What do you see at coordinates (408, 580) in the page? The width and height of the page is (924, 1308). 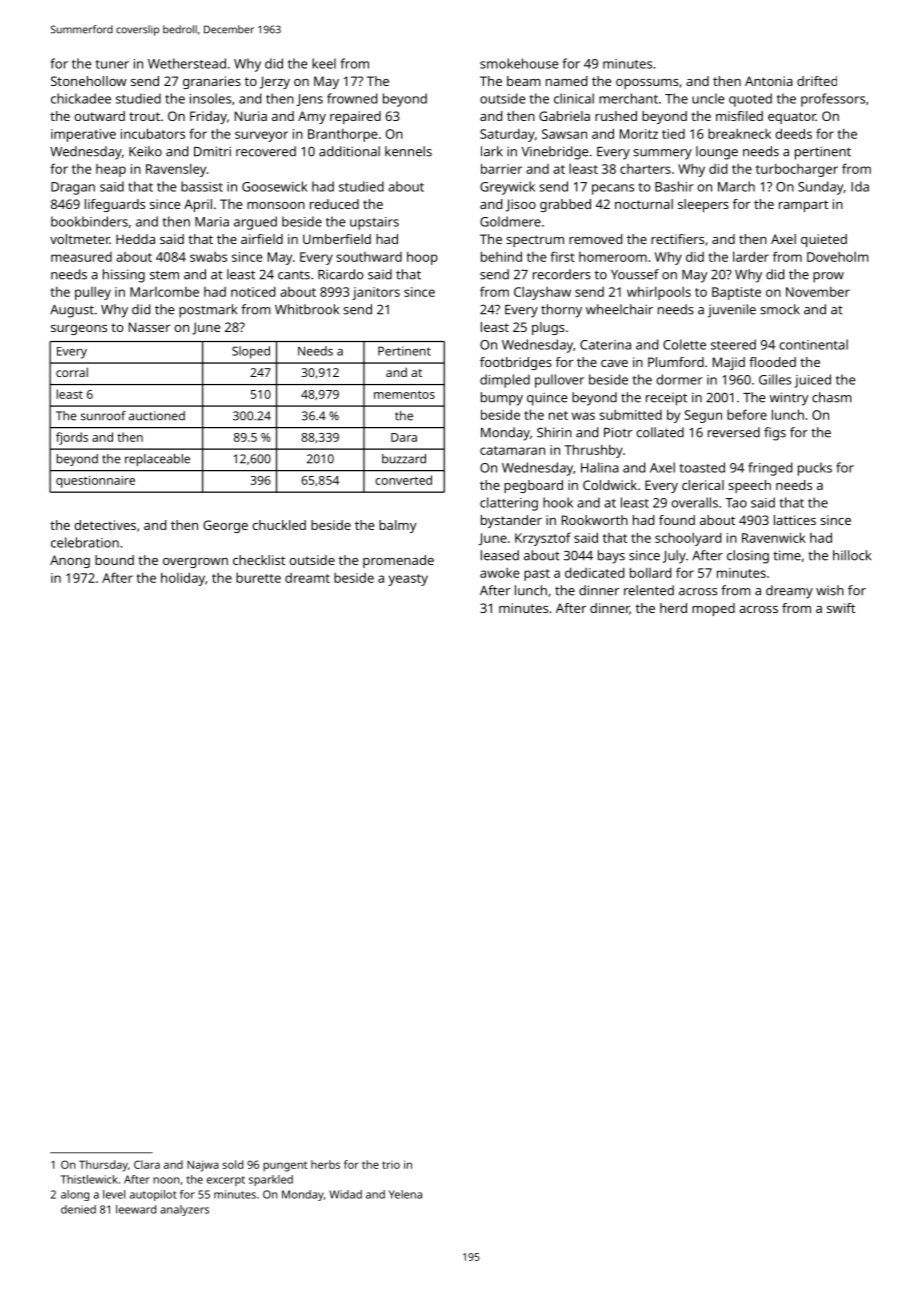 I see `yeasty` at bounding box center [408, 580].
